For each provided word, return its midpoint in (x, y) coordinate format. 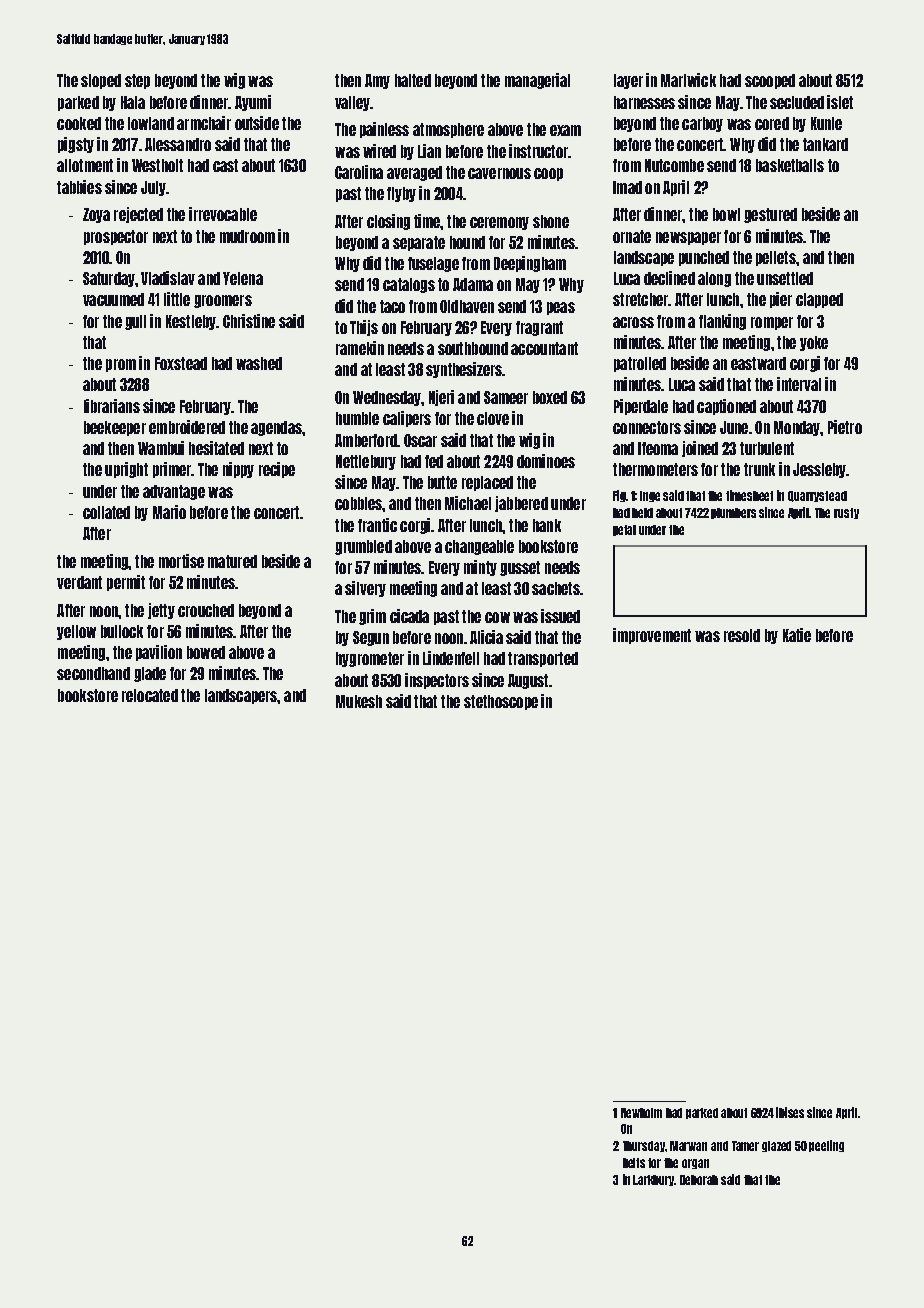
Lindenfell (451, 658)
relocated (150, 695)
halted (413, 80)
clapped (819, 300)
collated (106, 512)
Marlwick (688, 80)
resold (742, 635)
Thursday (644, 1146)
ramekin (360, 348)
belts (634, 1163)
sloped (101, 81)
